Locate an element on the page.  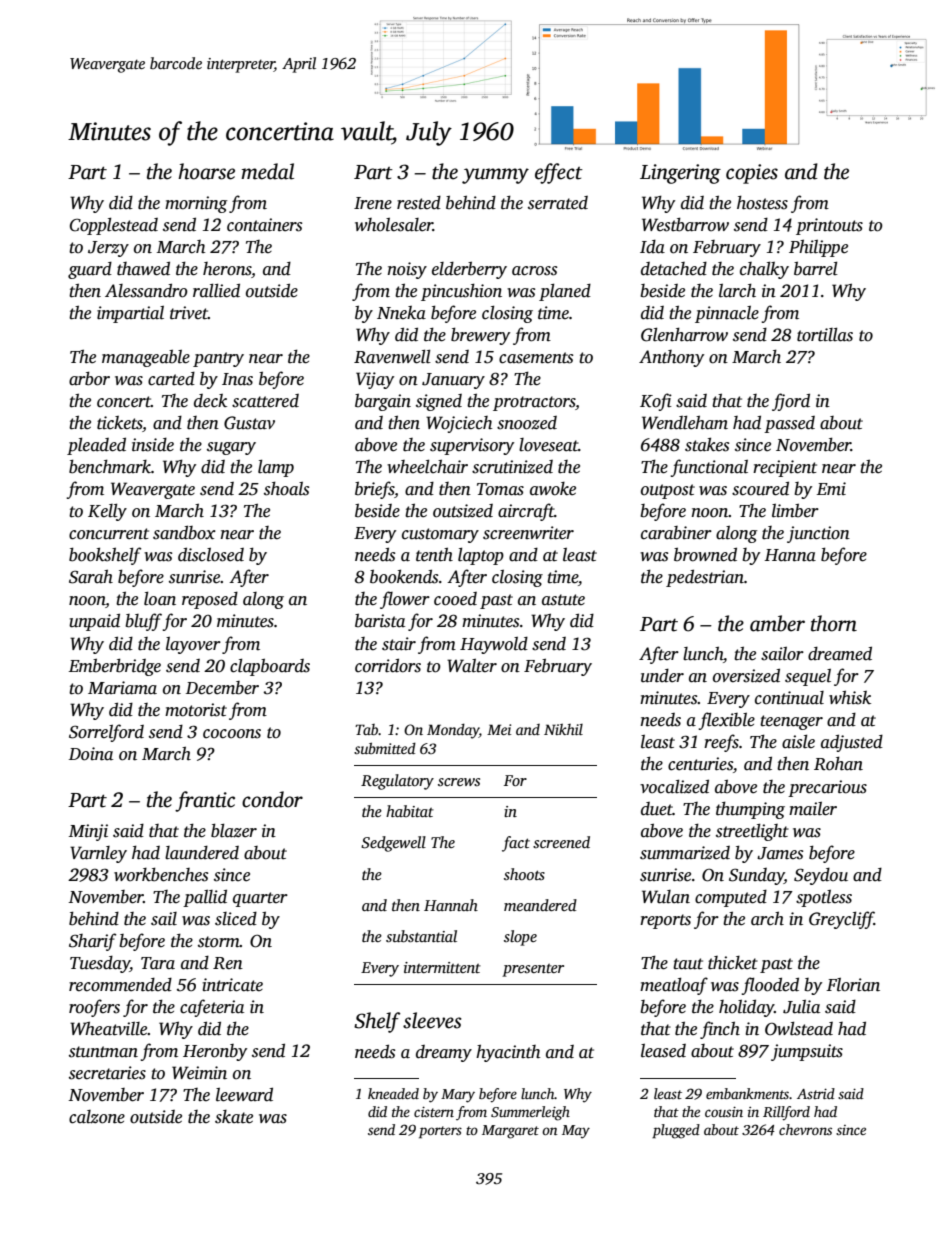
herons is located at coordinates (227, 269).
